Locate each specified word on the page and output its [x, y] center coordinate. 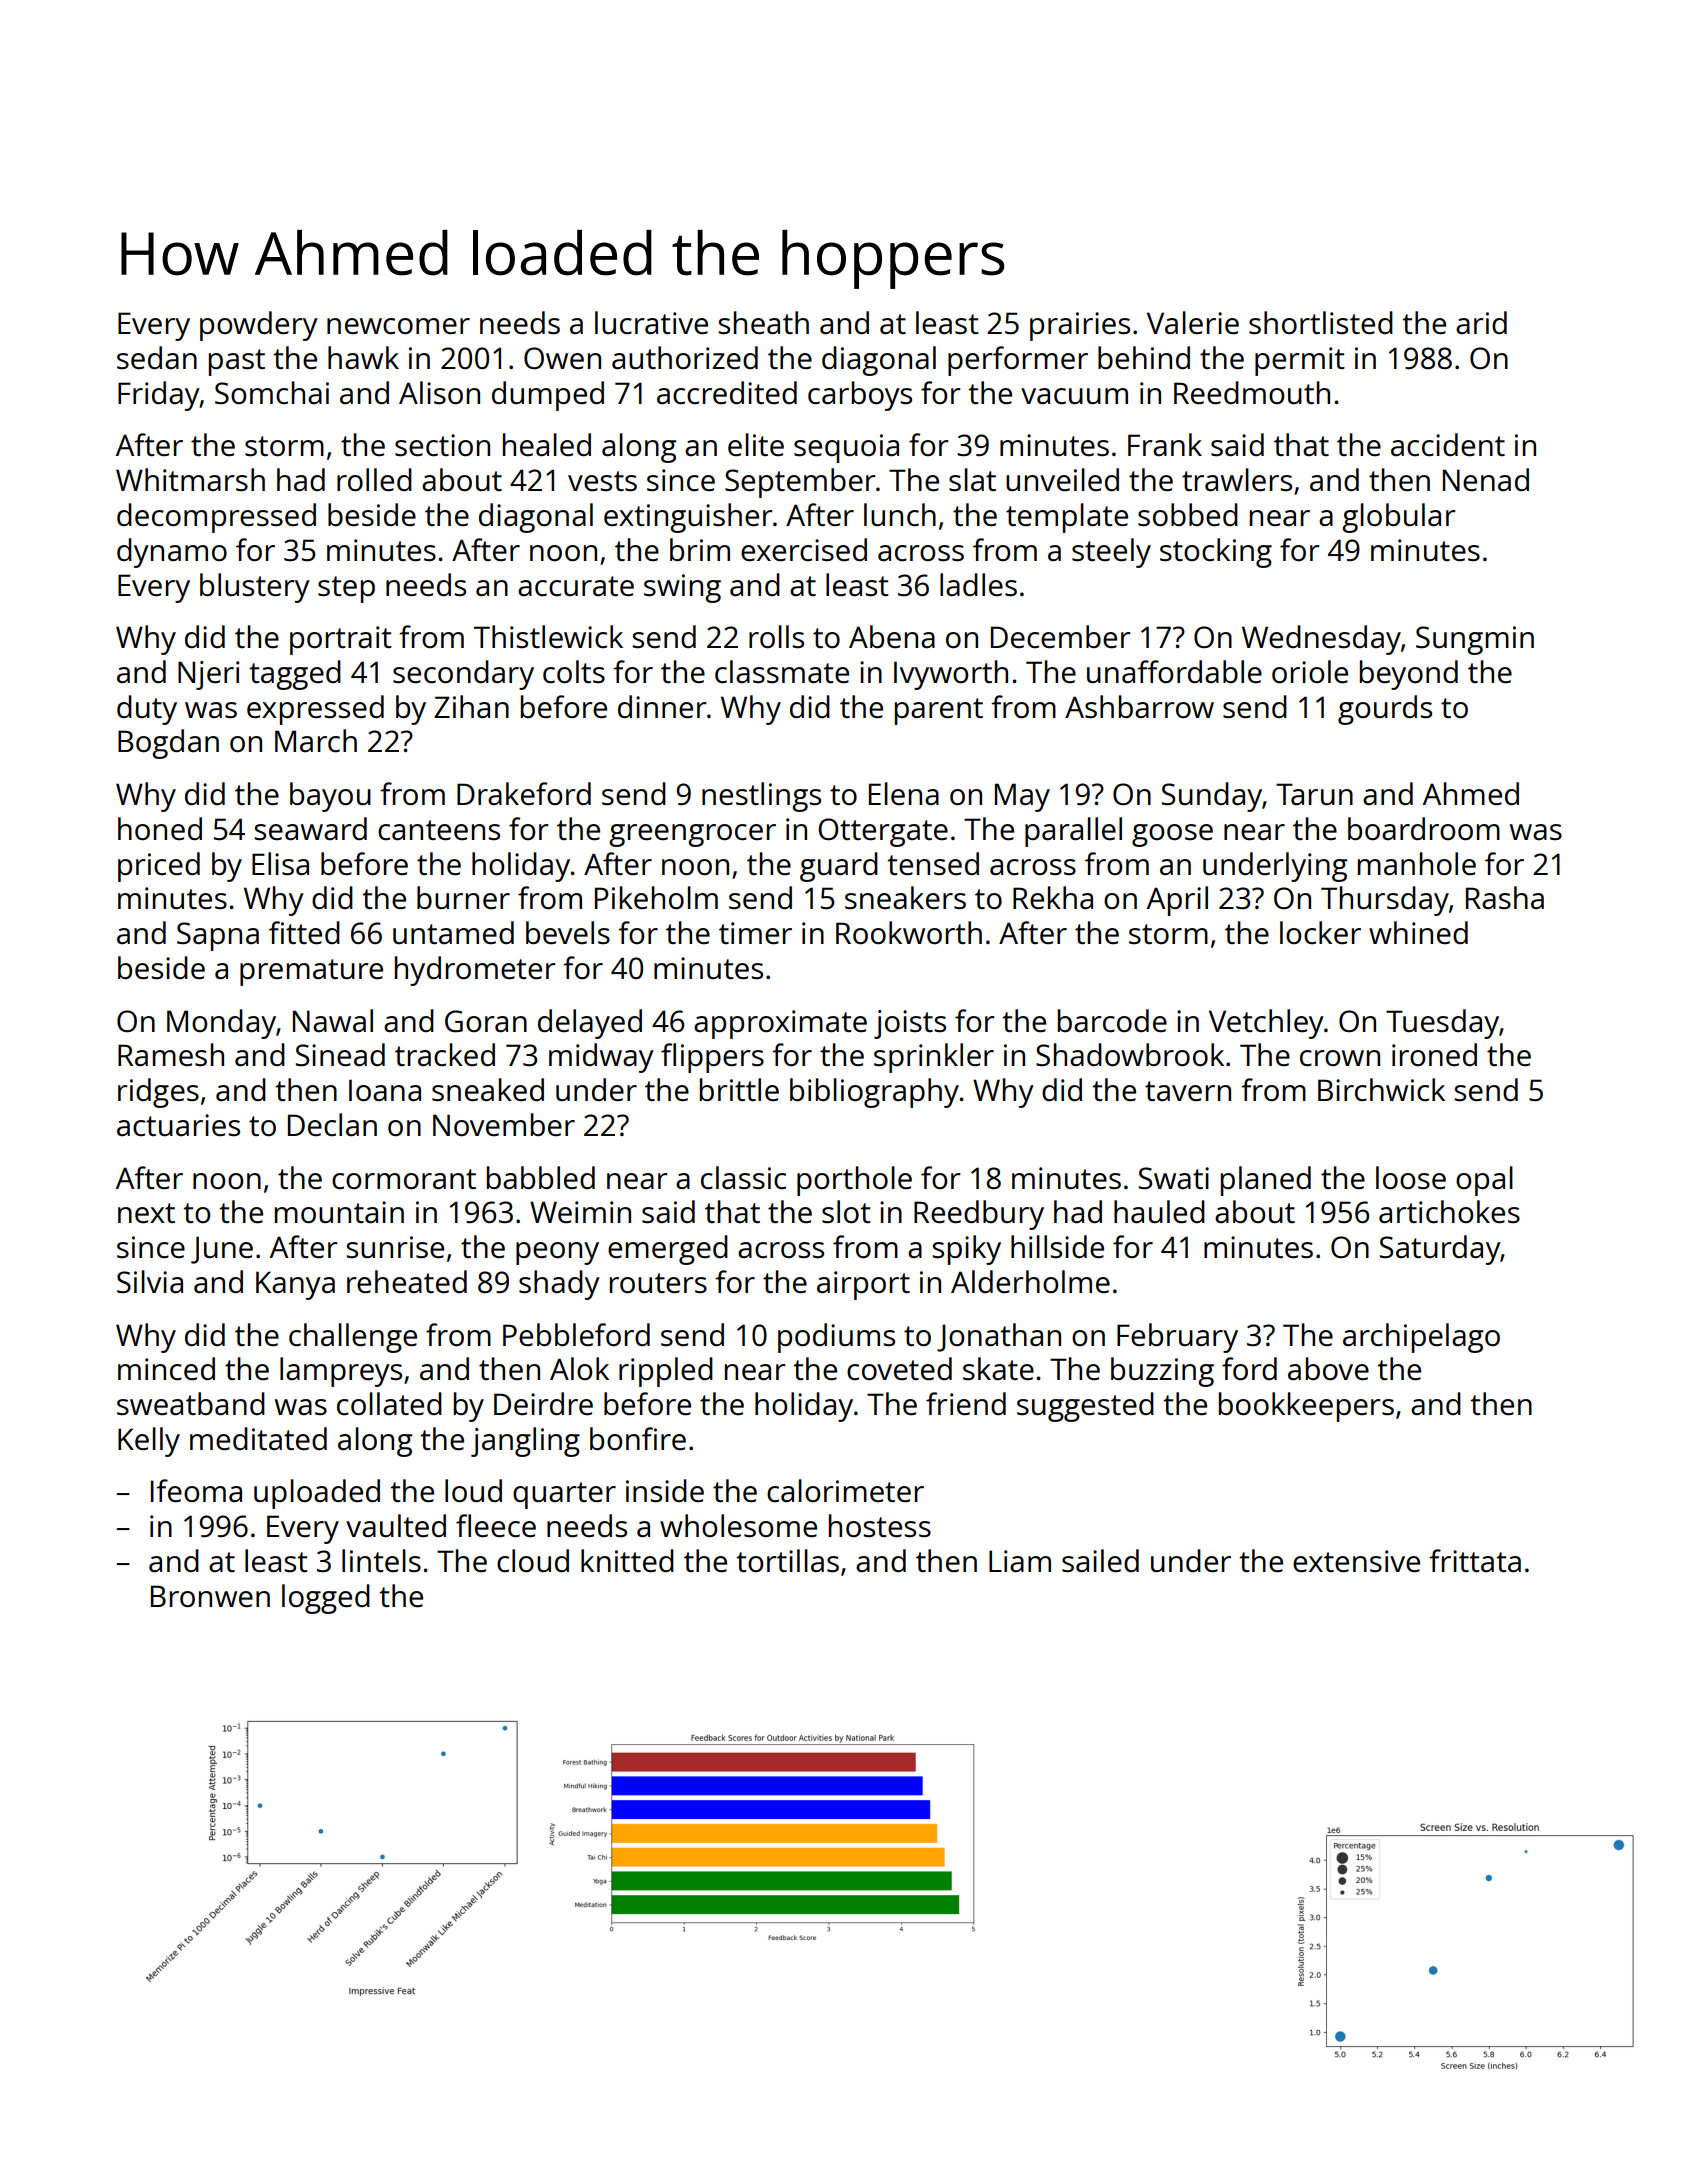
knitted [627, 1560]
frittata [1475, 1560]
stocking [1216, 553]
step [346, 589]
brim [700, 549]
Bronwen [210, 1596]
